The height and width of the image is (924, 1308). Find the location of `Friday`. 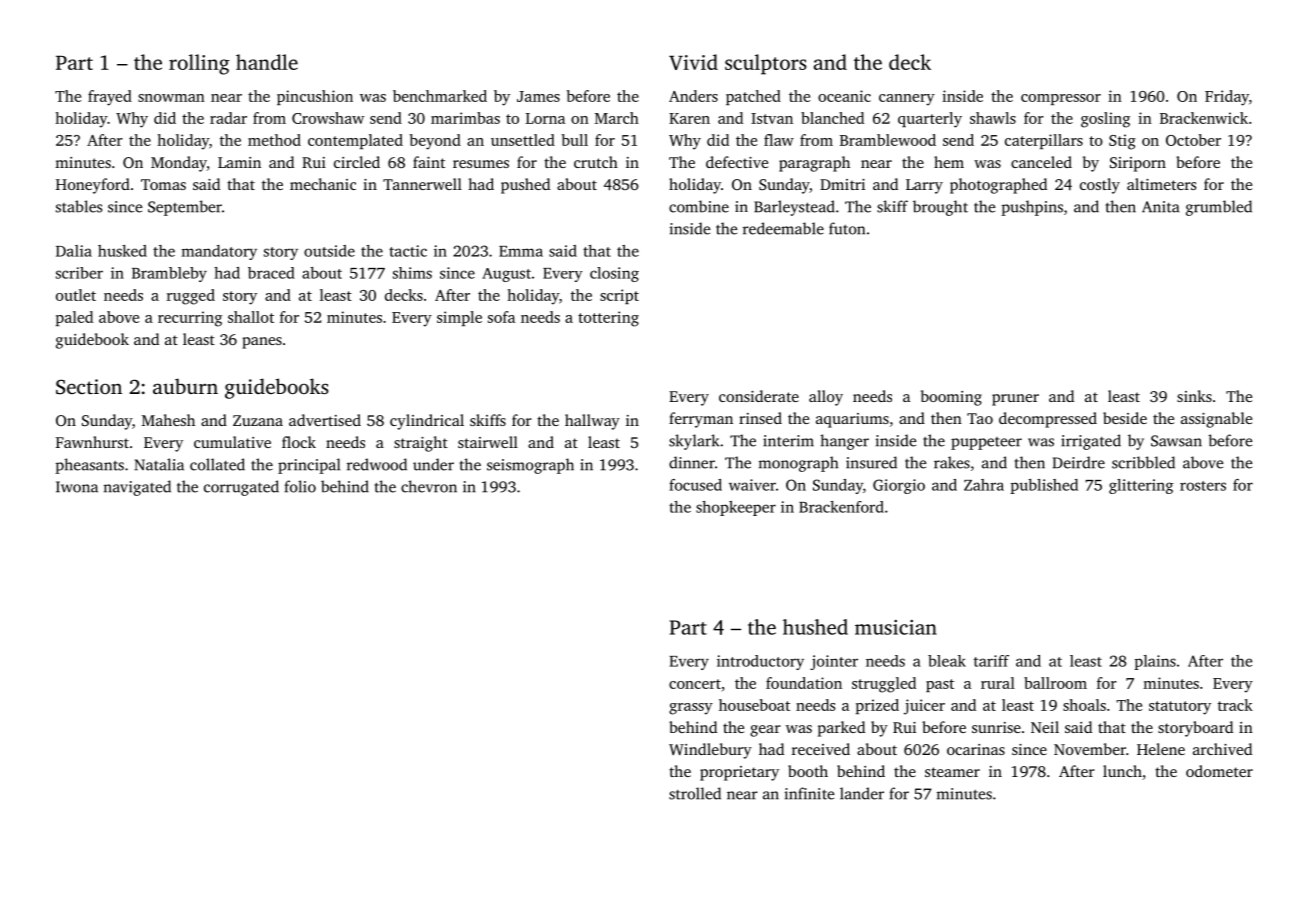

Friday is located at coordinates (1227, 98).
